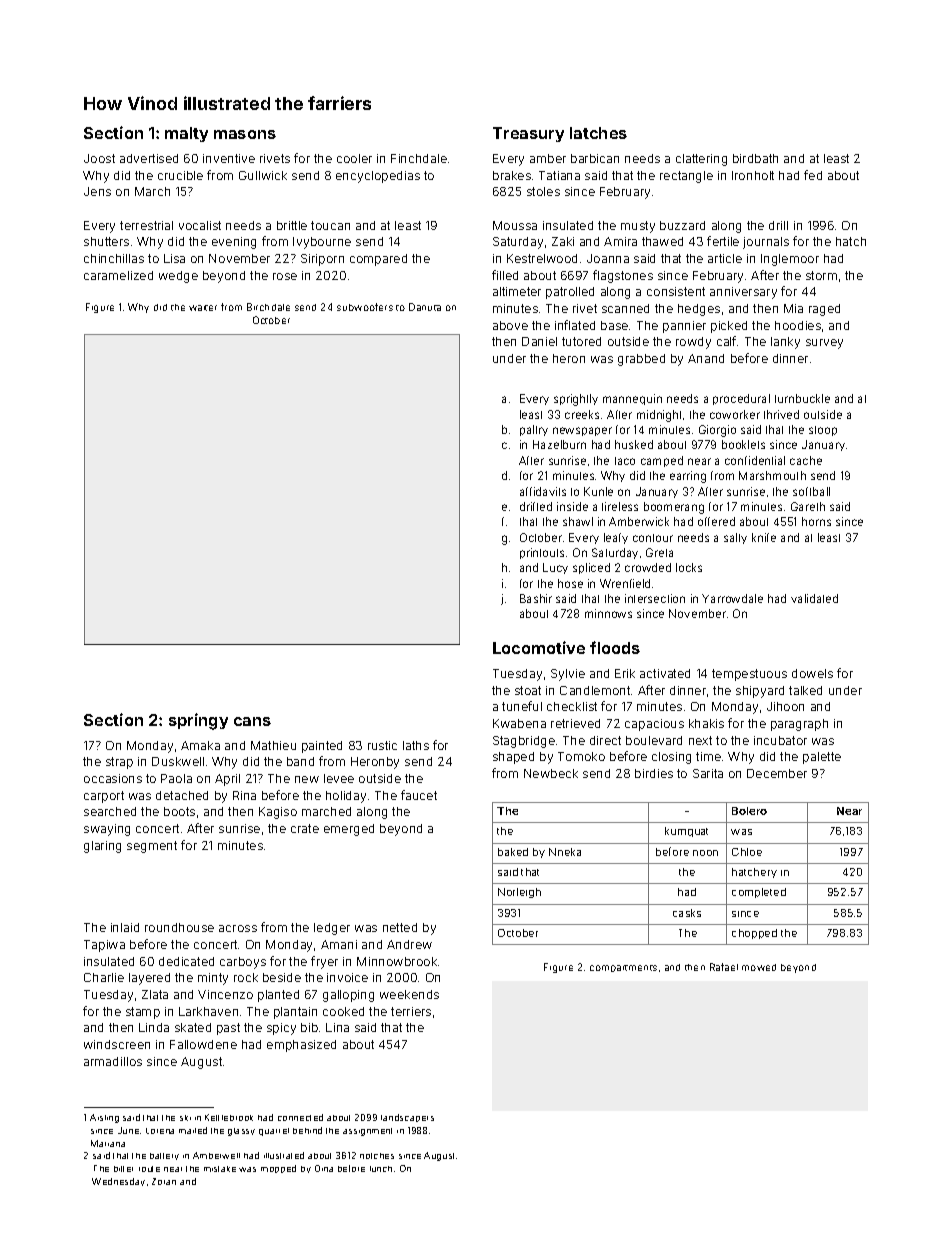  What do you see at coordinates (234, 243) in the screenshot?
I see `evening` at bounding box center [234, 243].
